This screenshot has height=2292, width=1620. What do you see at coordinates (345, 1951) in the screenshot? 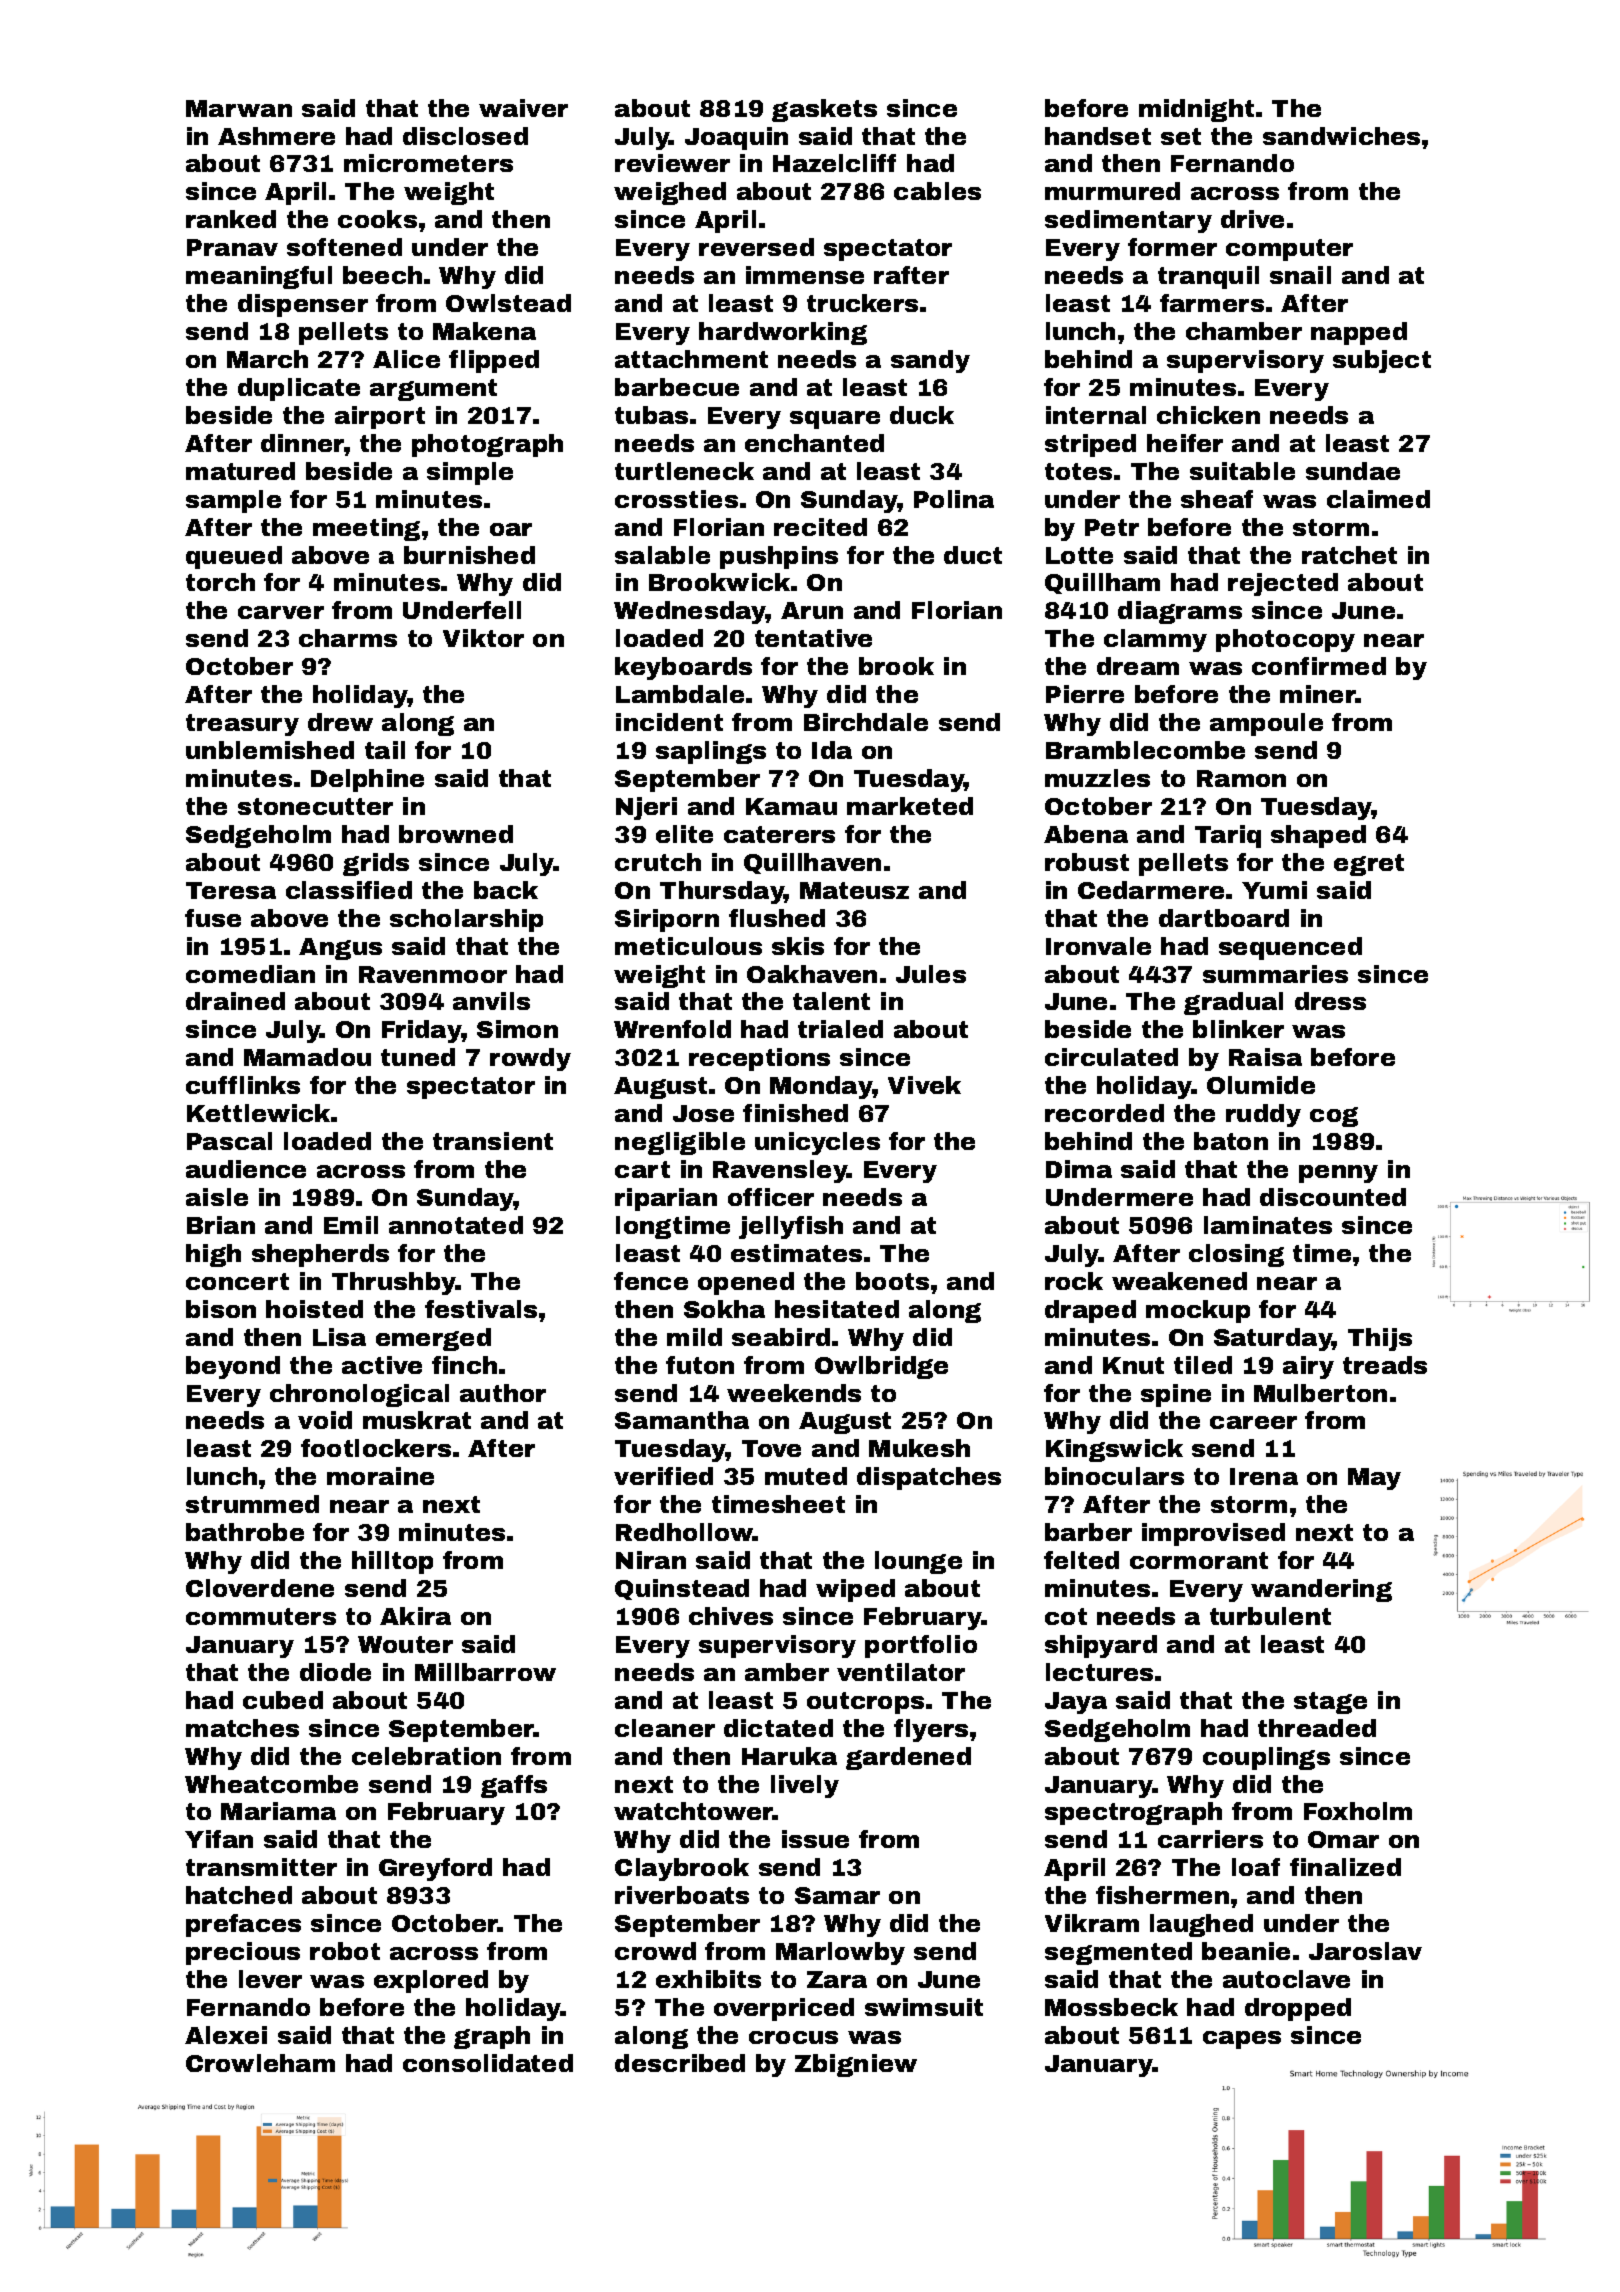
I see `robot` at bounding box center [345, 1951].
